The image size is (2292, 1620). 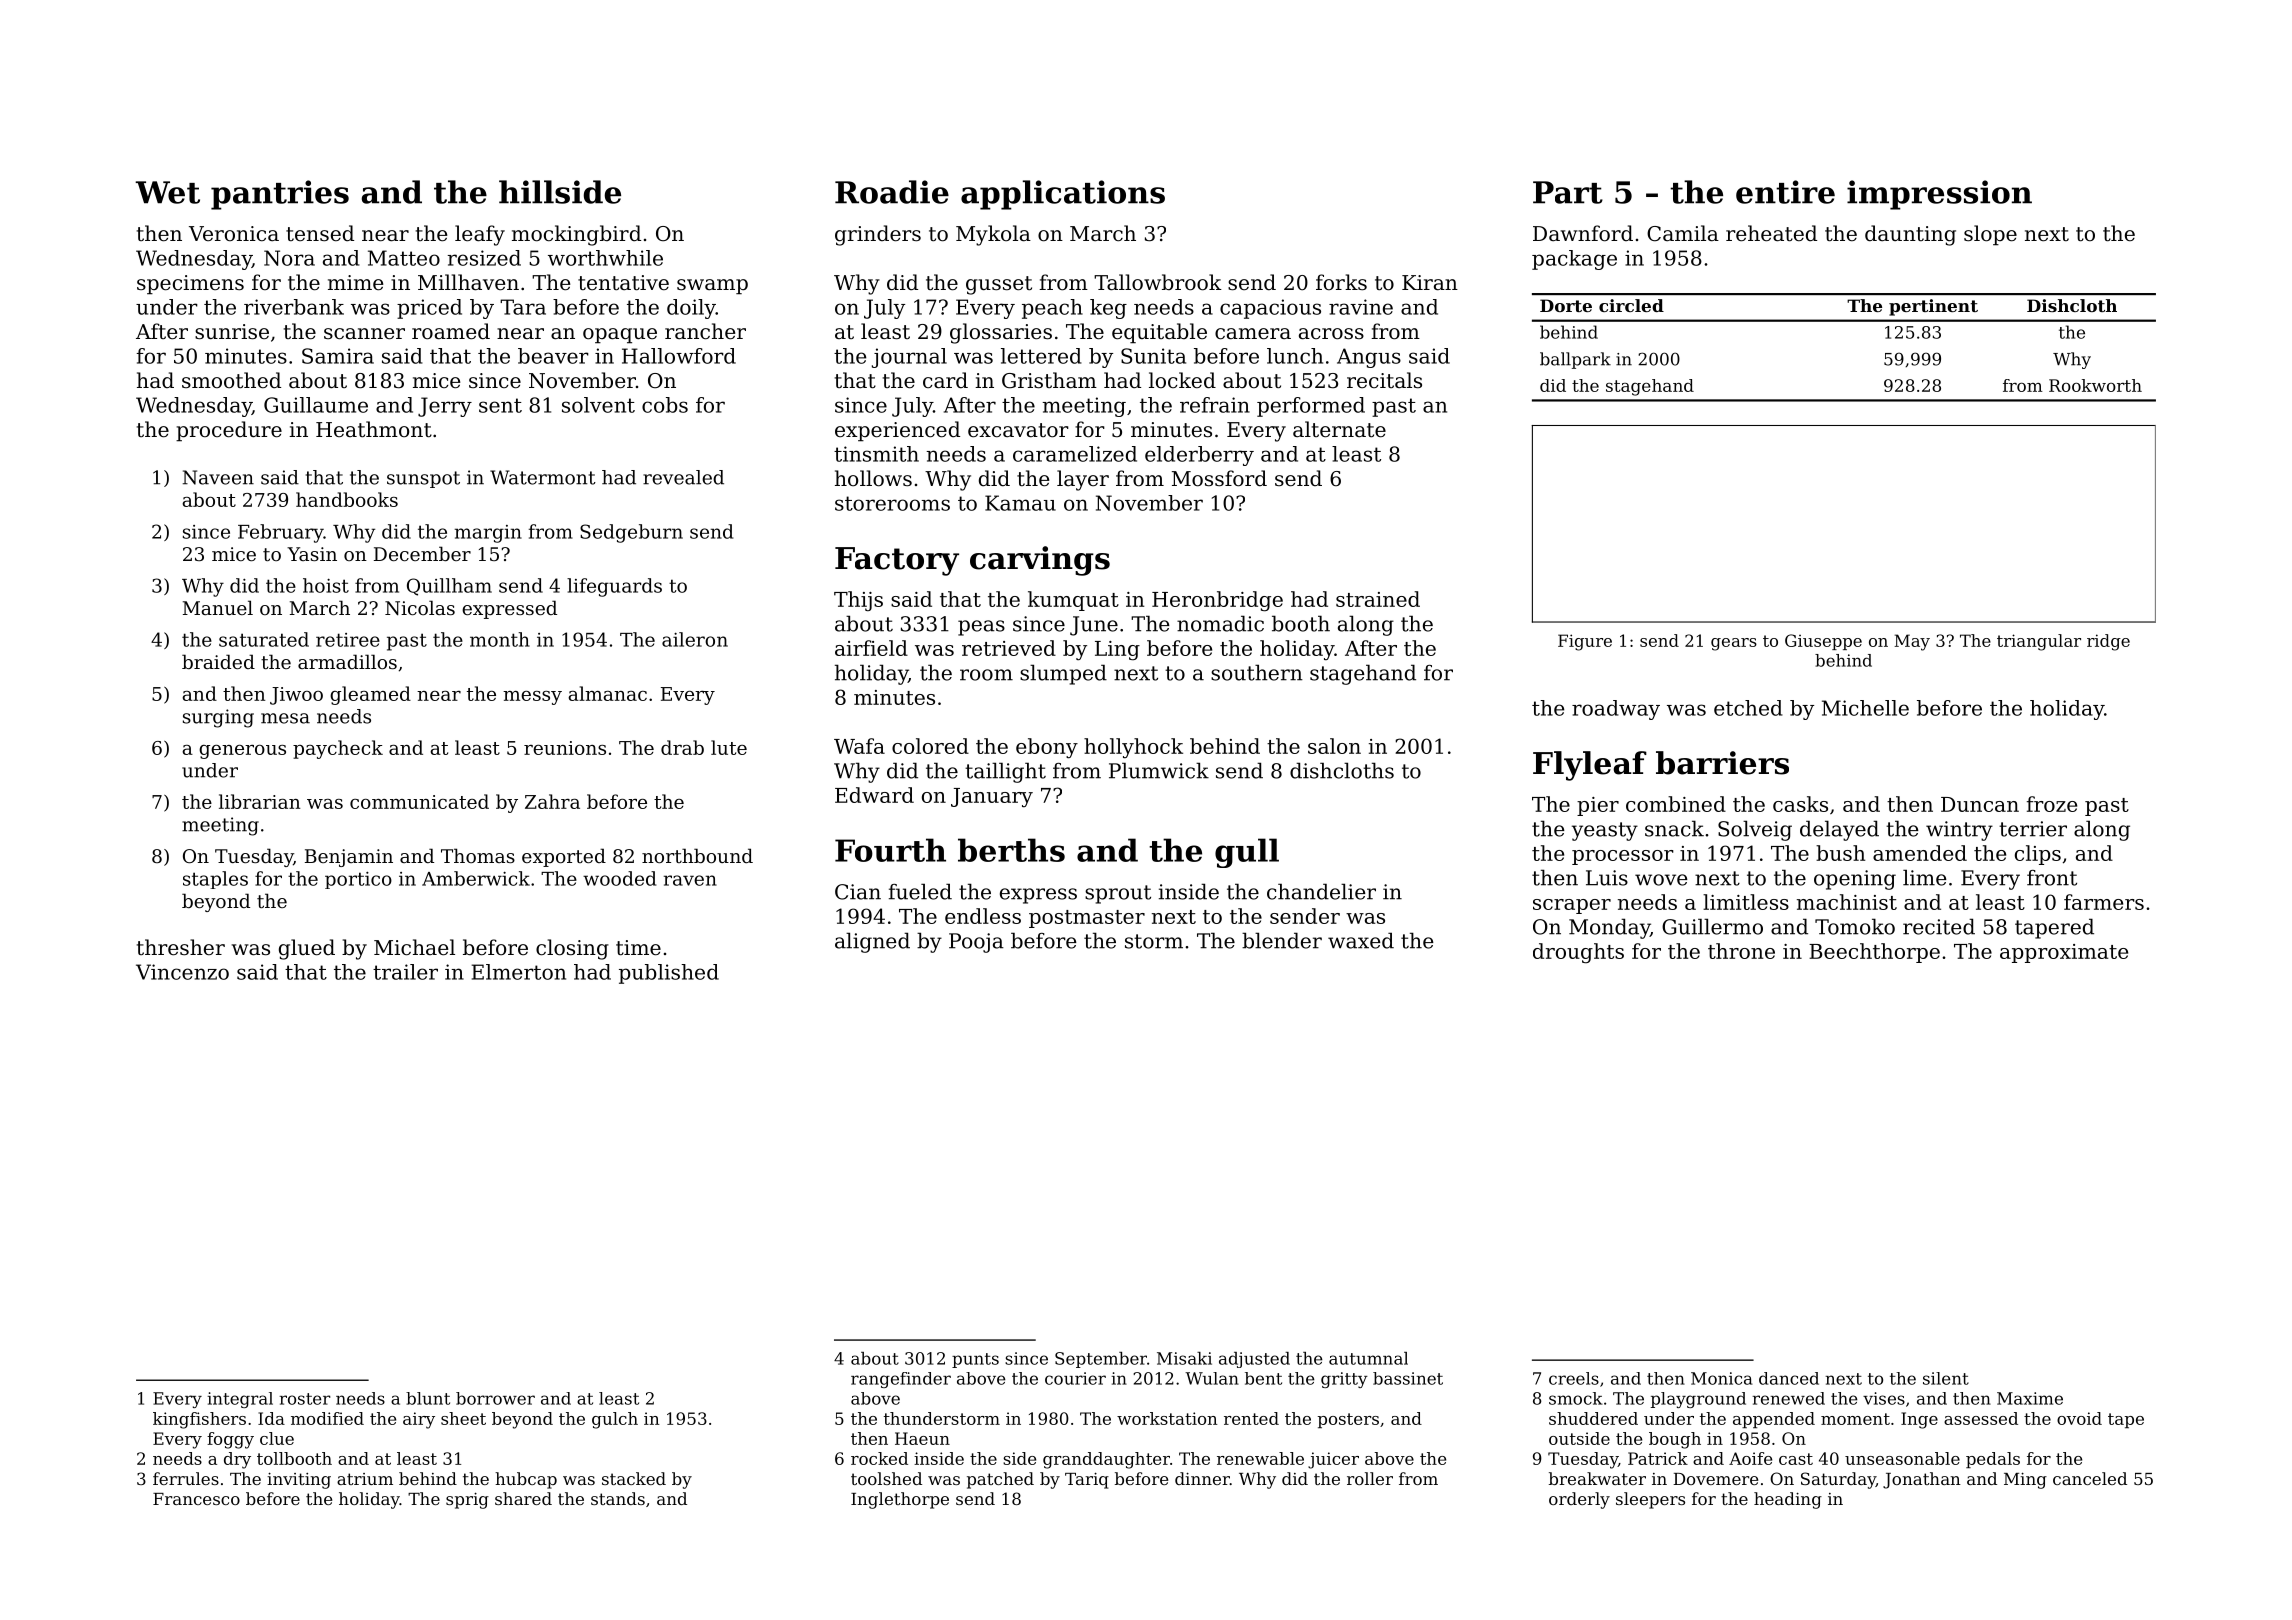 What do you see at coordinates (305, 1399) in the image?
I see `roster` at bounding box center [305, 1399].
